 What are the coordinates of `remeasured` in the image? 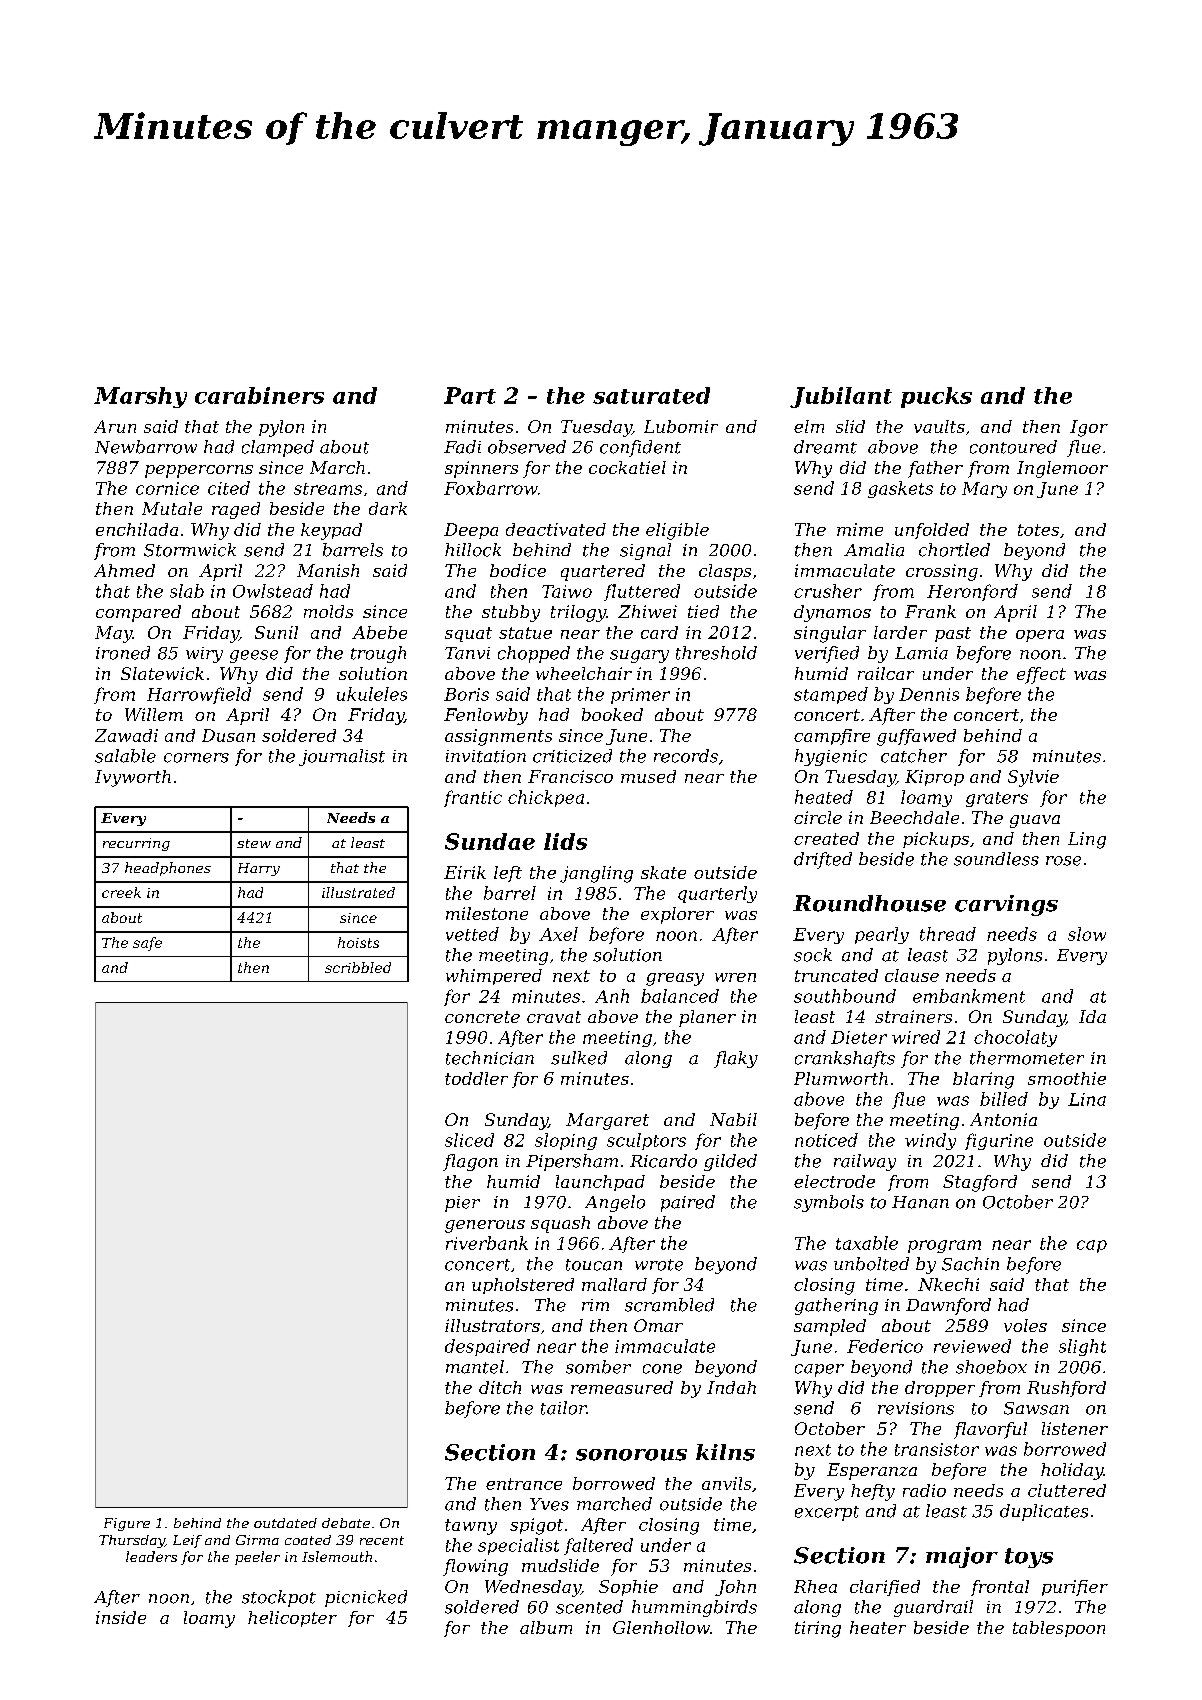 It's located at (622, 1387).
